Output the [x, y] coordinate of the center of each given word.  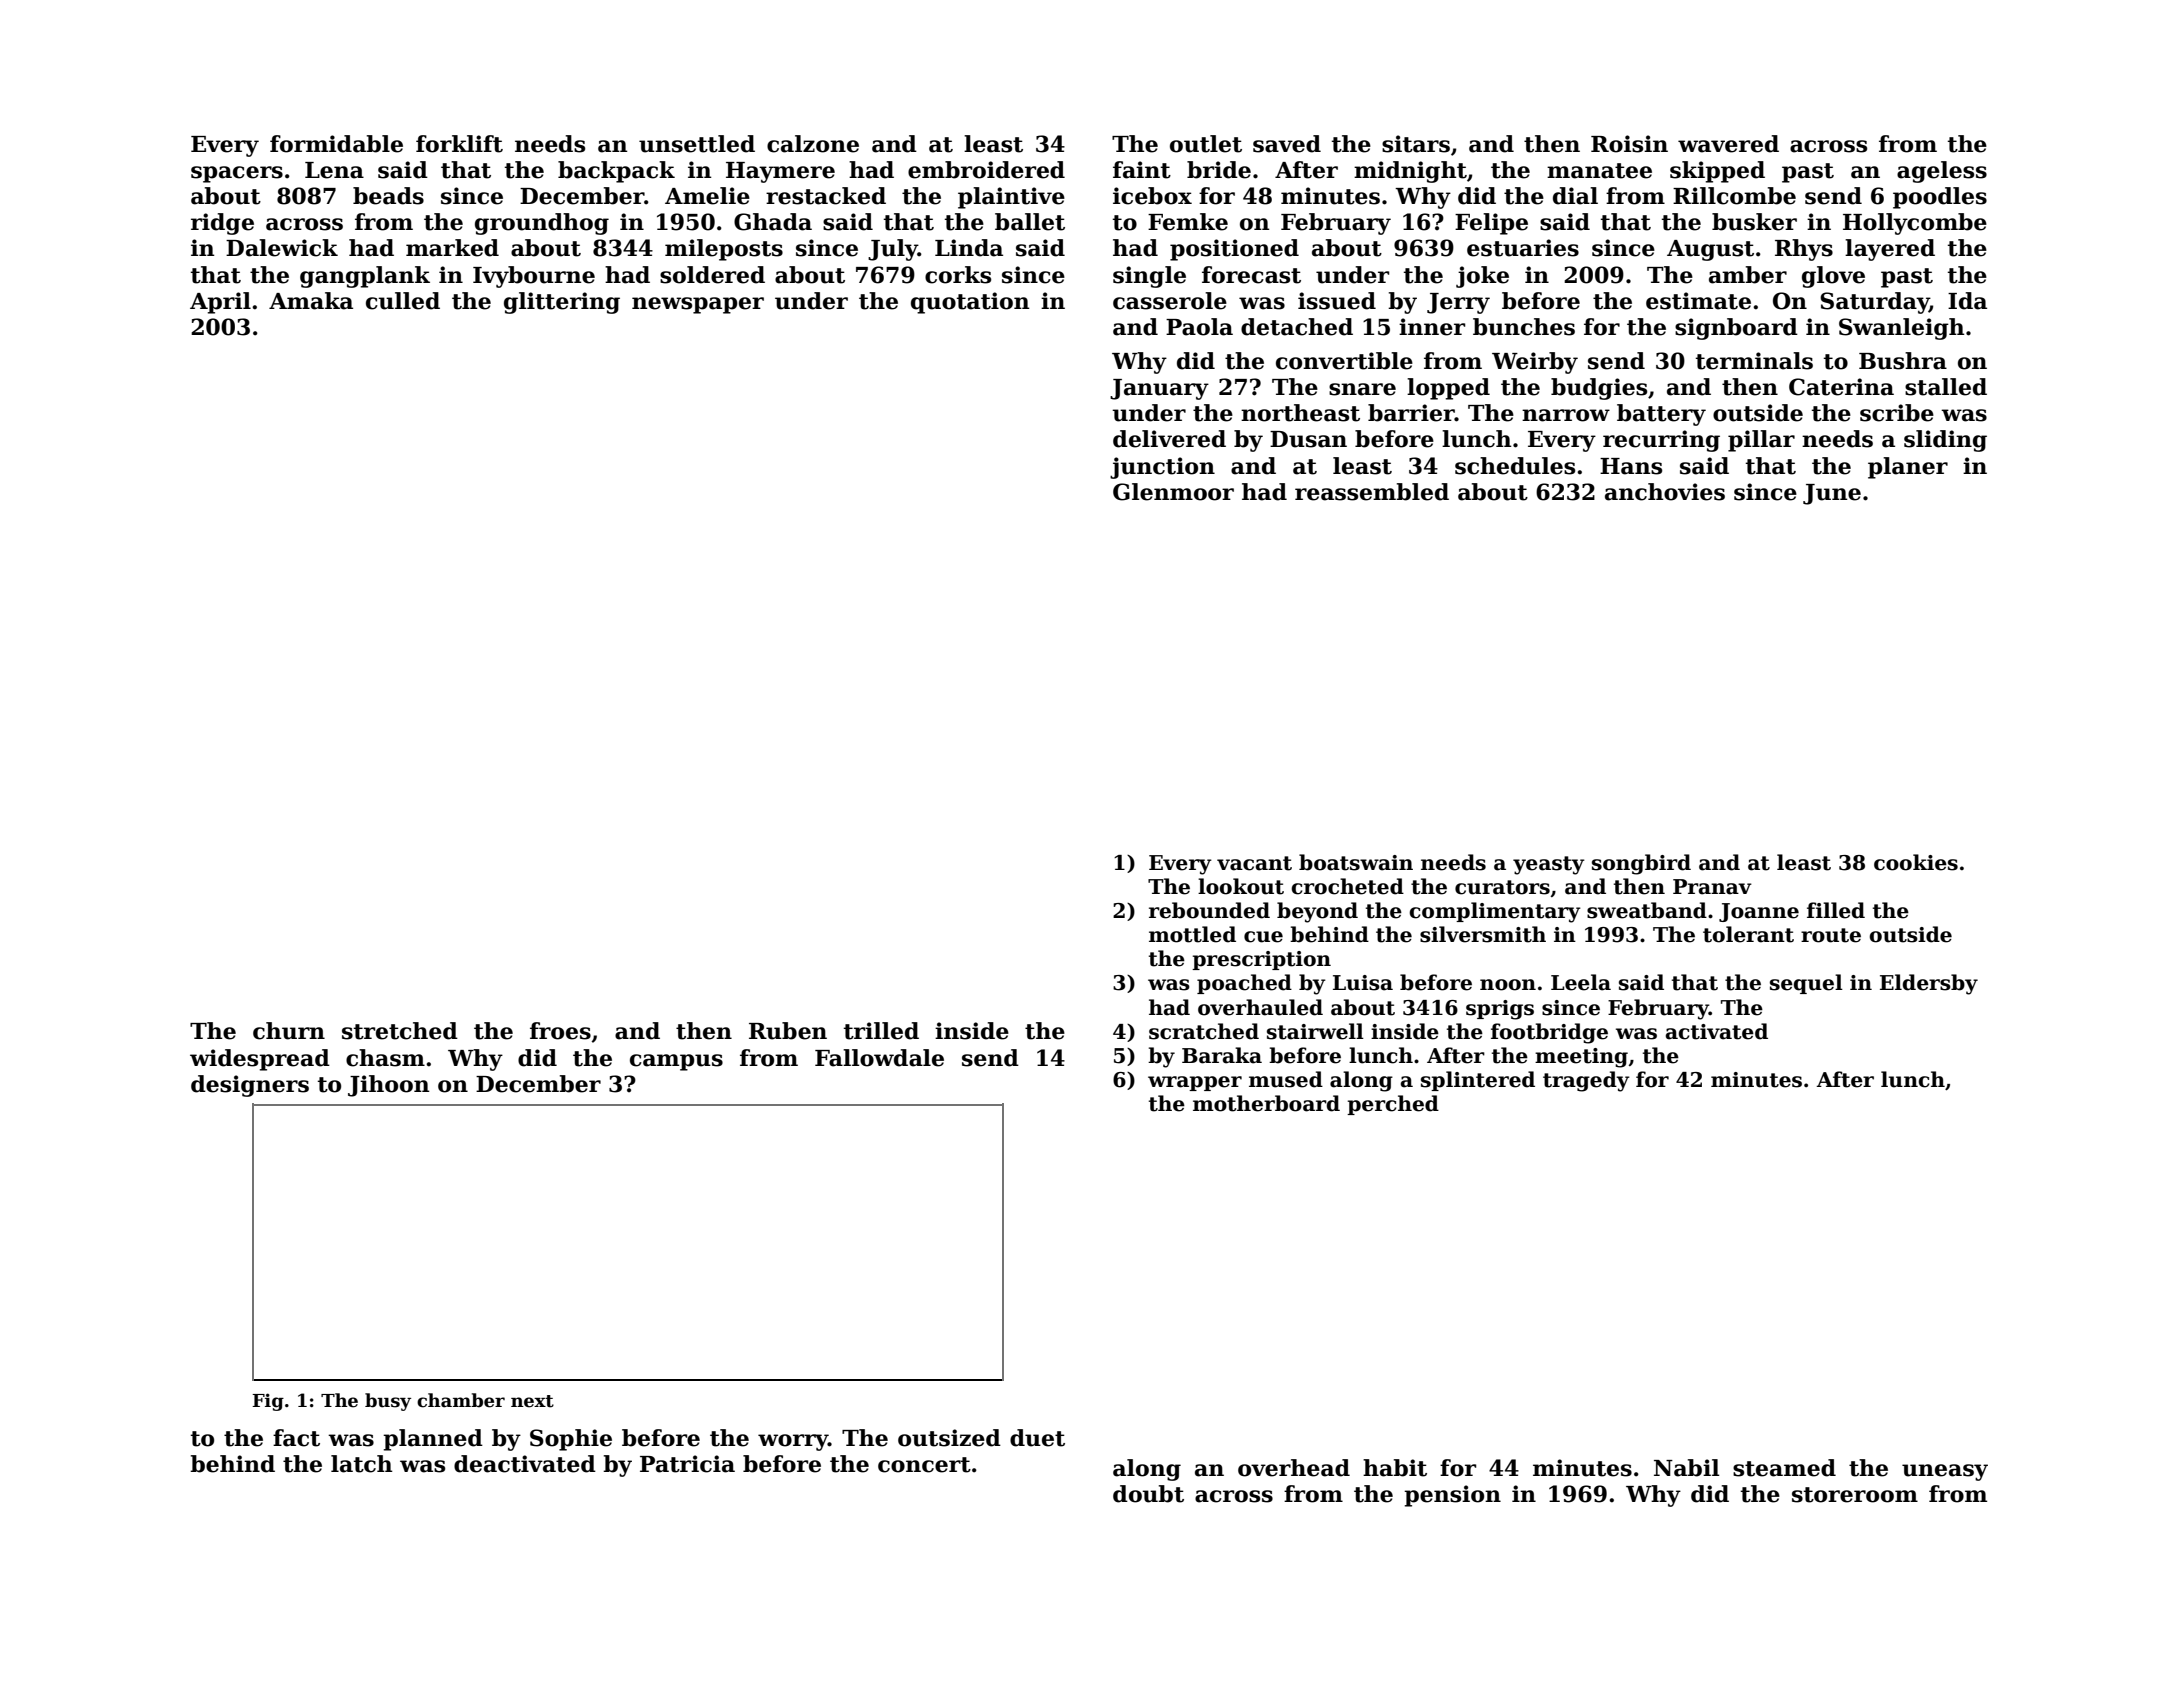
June [1832, 494]
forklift [459, 144]
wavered [1728, 144]
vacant [1254, 863]
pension [1452, 1496]
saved [1287, 144]
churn [289, 1031]
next [532, 1401]
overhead [1294, 1468]
